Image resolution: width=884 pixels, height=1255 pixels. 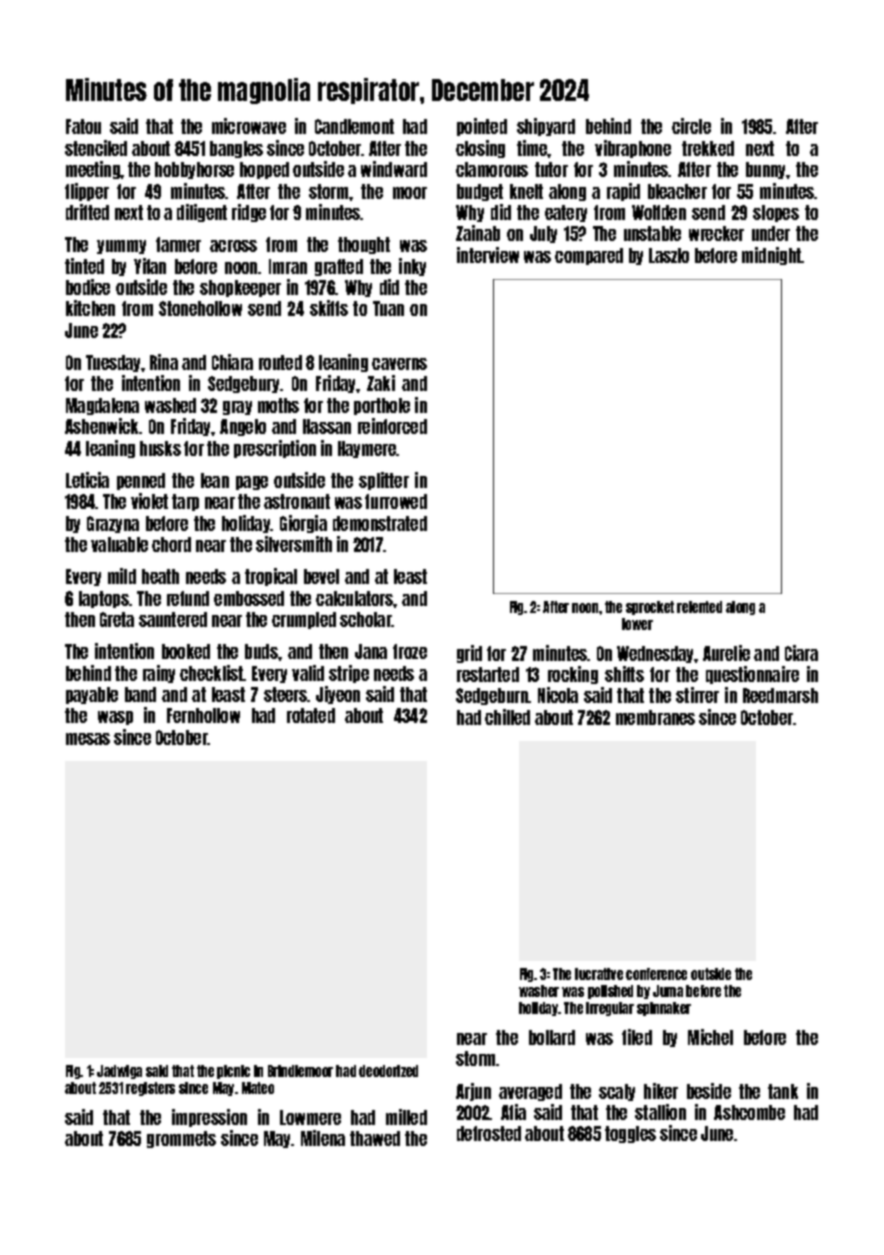 I want to click on meeting, so click(x=93, y=170).
